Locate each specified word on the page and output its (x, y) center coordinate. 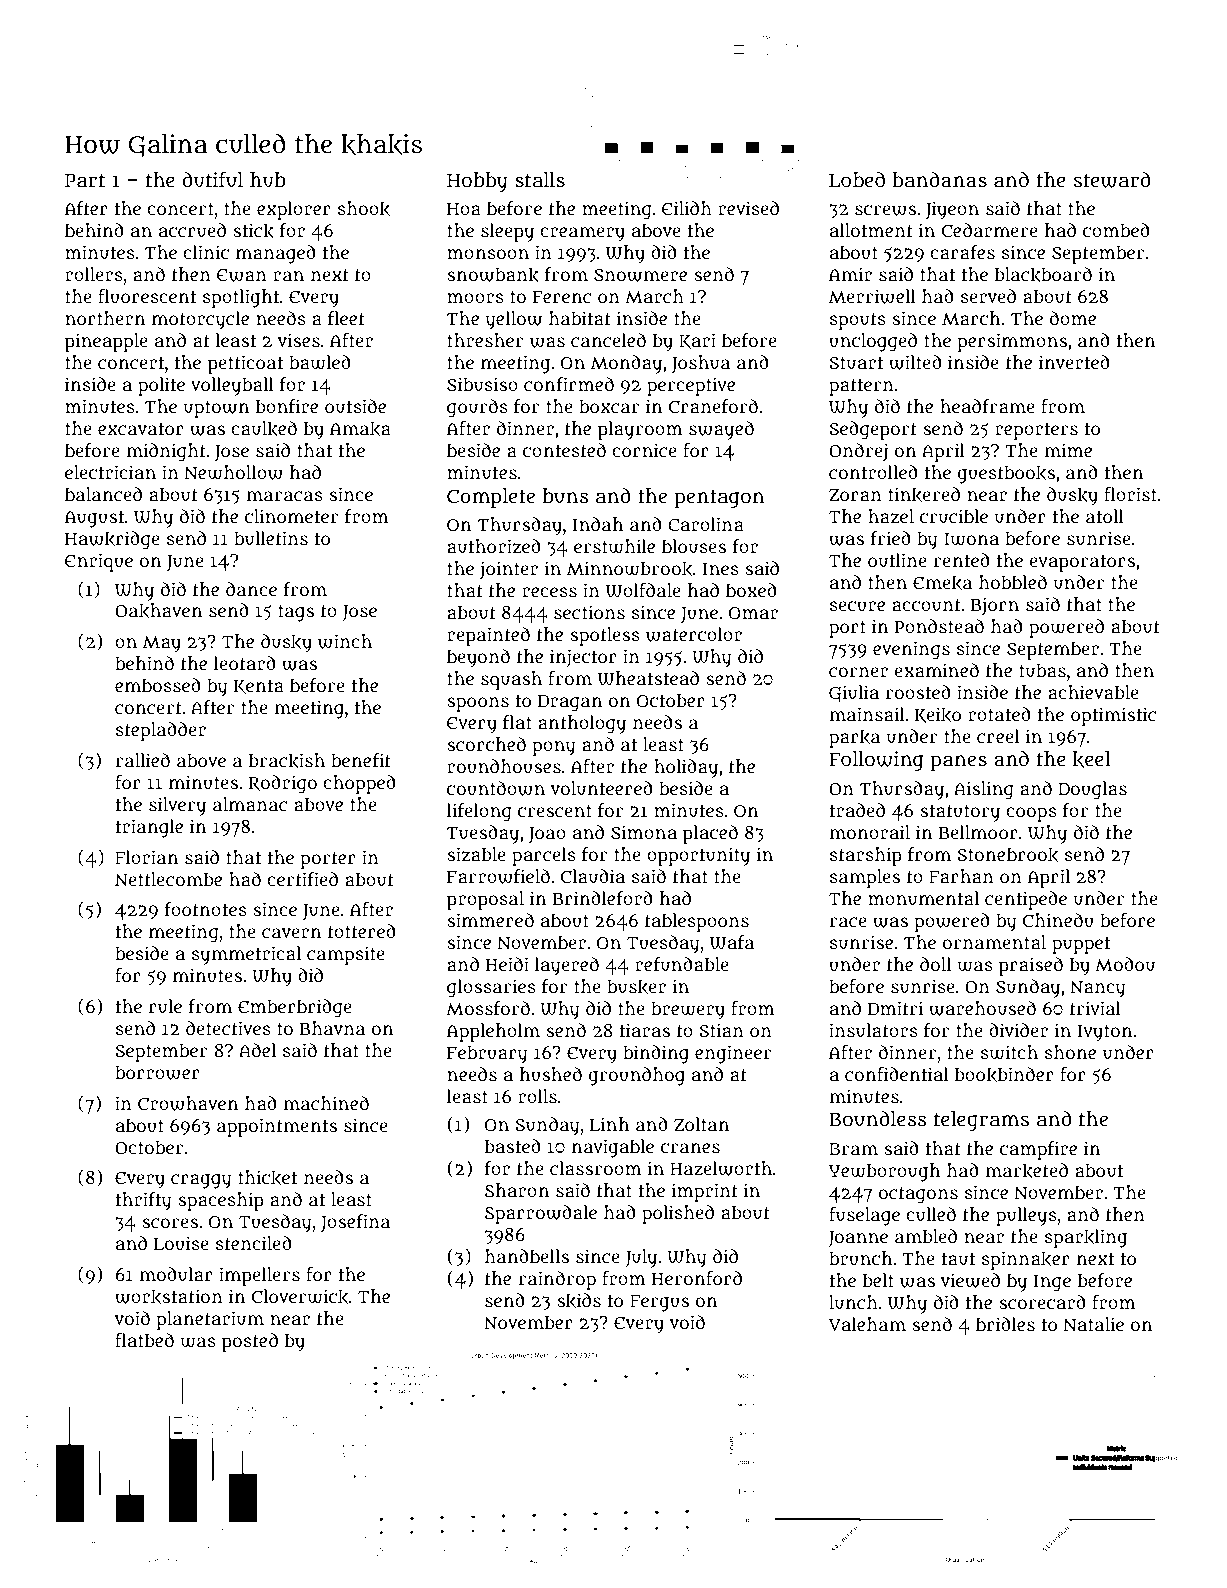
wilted (915, 362)
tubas (1042, 670)
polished (678, 1214)
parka (854, 738)
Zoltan (701, 1124)
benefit (361, 760)
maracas (285, 496)
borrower (157, 1072)
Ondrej (858, 452)
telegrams (981, 1121)
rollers (94, 274)
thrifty (144, 1201)
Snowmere (640, 275)
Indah (598, 524)
